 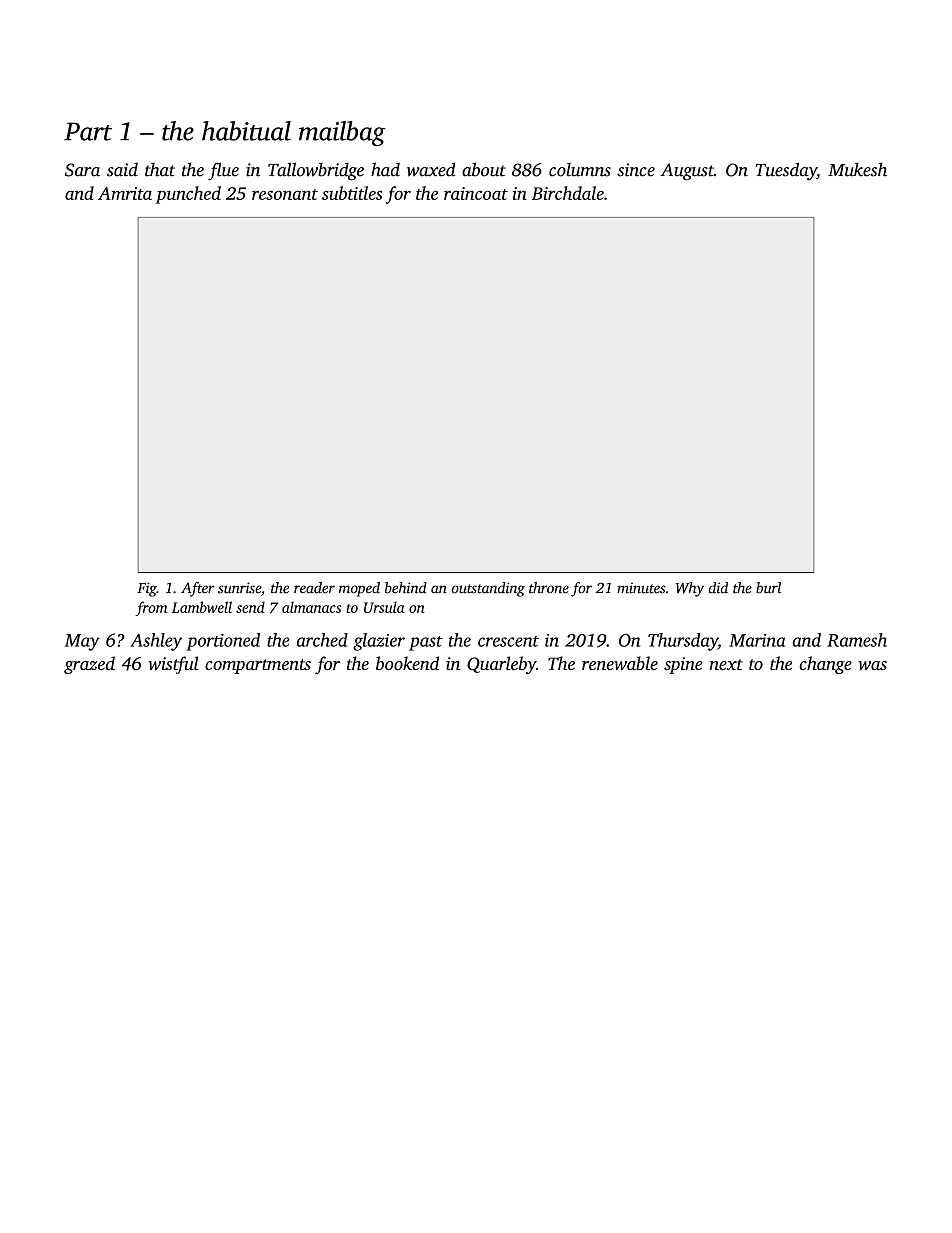 I want to click on minutes, so click(x=641, y=588).
